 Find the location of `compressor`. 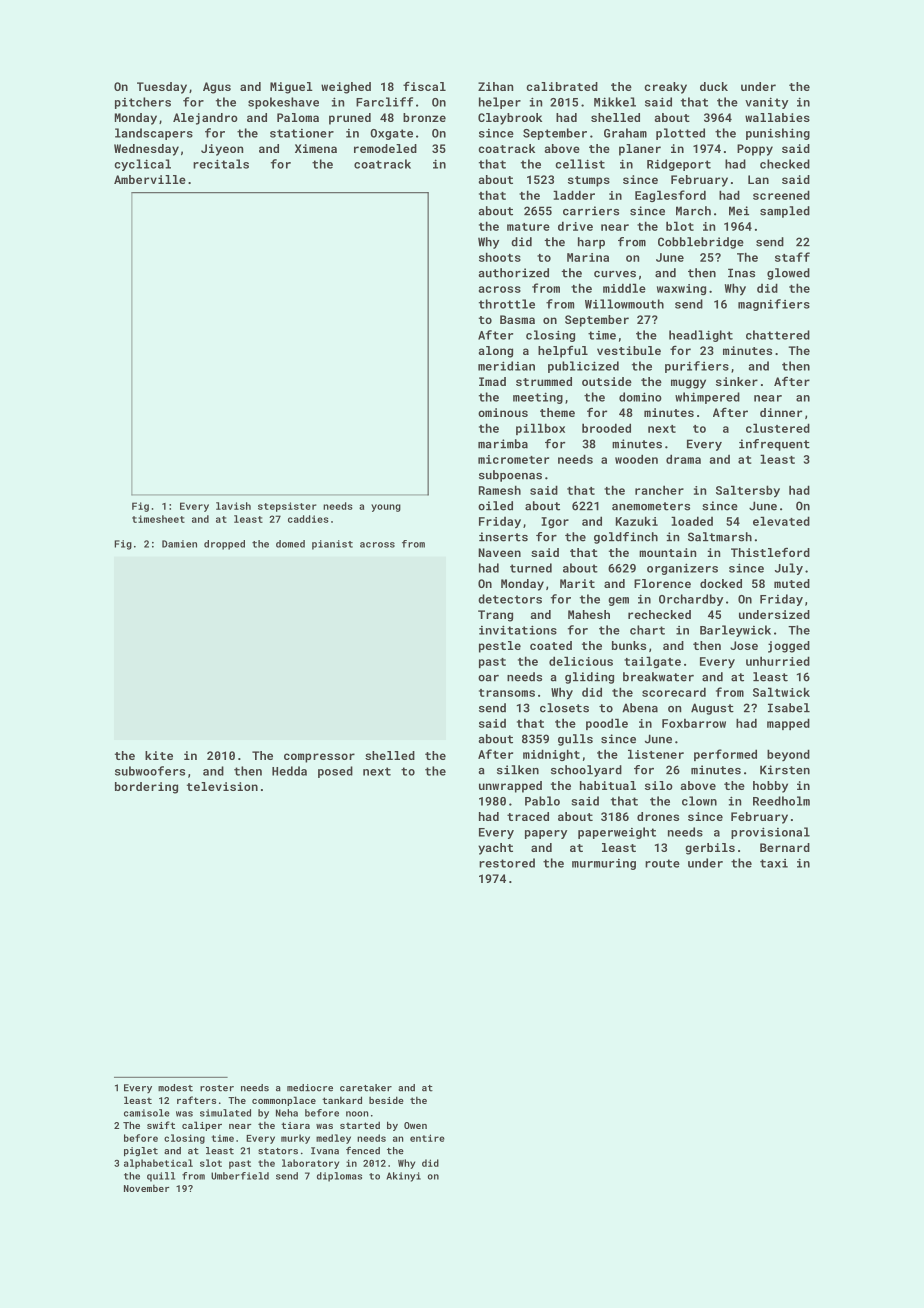

compressor is located at coordinates (319, 758).
